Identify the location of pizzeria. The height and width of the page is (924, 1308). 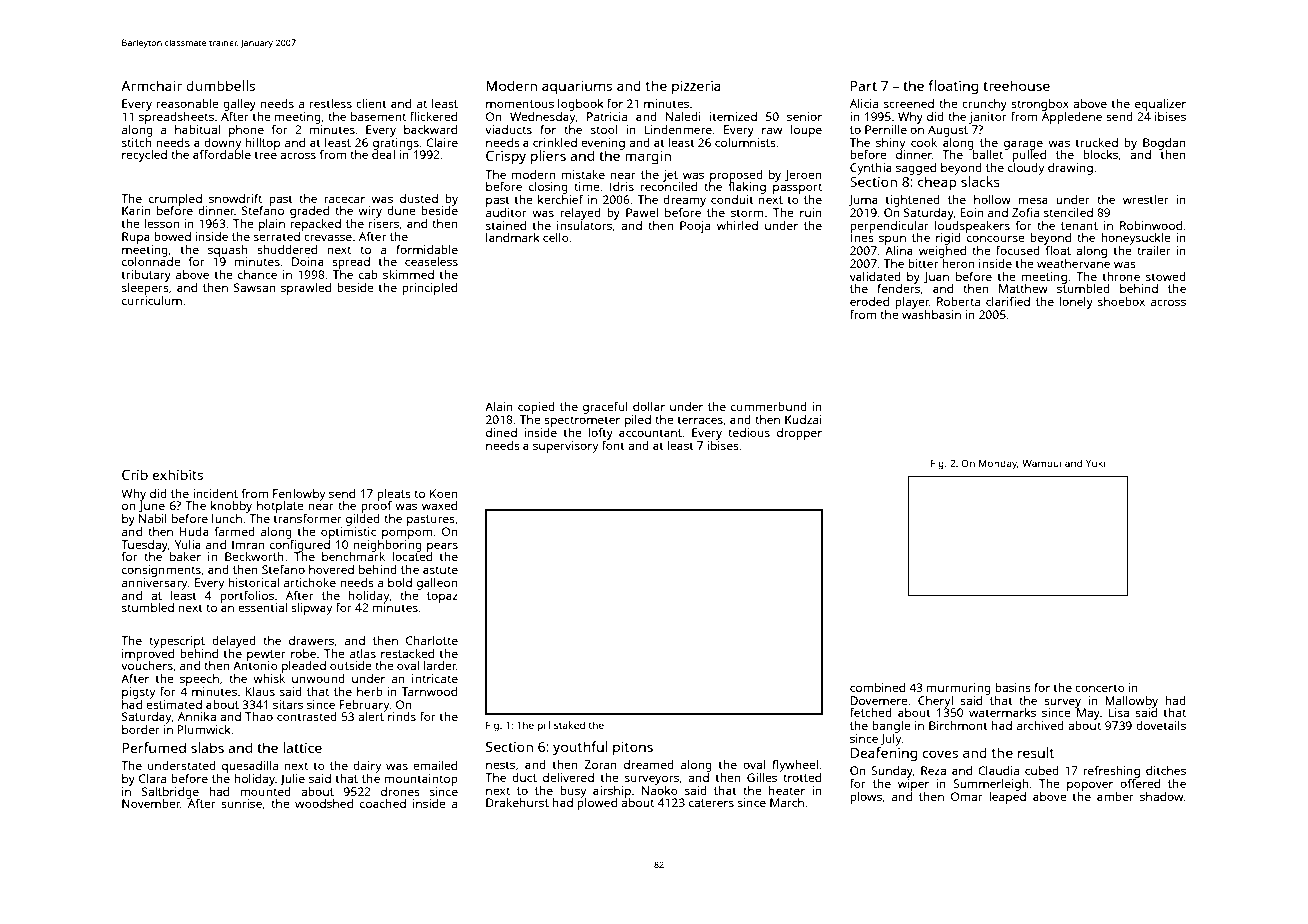
(696, 87).
